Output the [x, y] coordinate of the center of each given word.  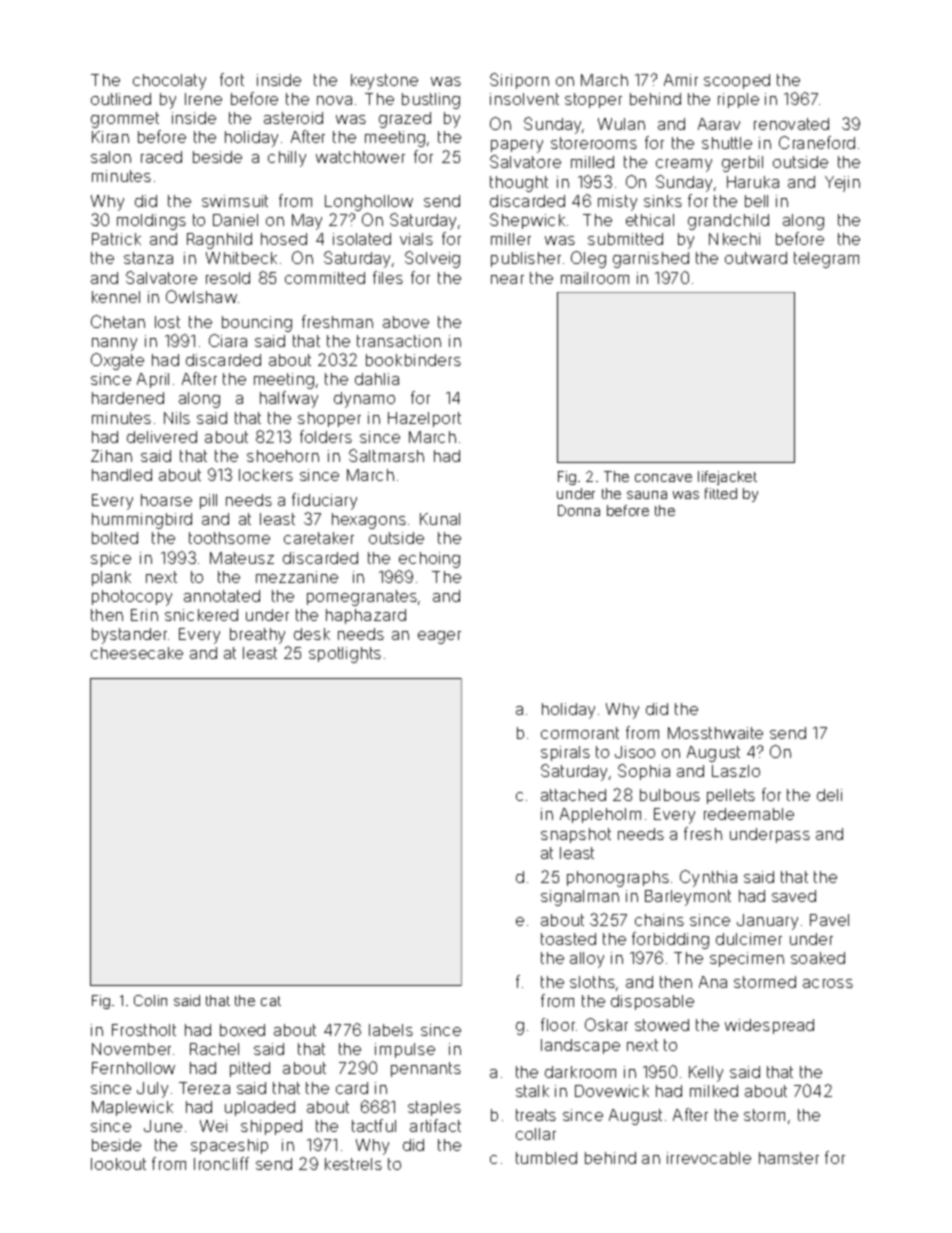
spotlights [345, 655]
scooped [737, 81]
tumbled [546, 1158]
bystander [129, 636]
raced [161, 157]
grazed [405, 120]
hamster [789, 1158]
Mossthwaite [715, 733]
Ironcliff [221, 1163]
